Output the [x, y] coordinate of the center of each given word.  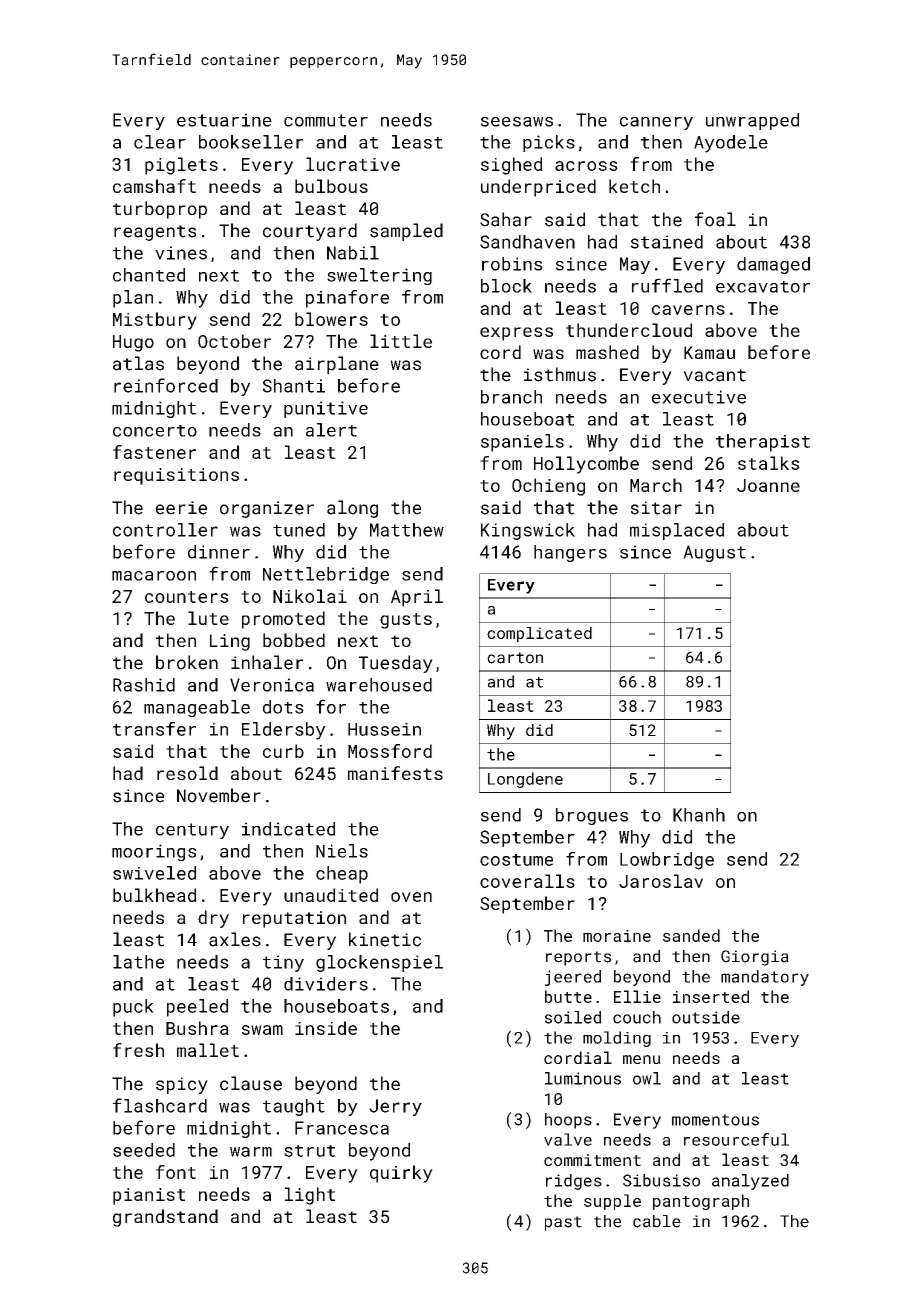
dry [213, 919]
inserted [711, 996]
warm [251, 1152]
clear [160, 142]
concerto [155, 431]
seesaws [517, 122]
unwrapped [752, 121]
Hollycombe [586, 465]
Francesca [342, 1128]
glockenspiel [379, 963]
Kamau [709, 352]
